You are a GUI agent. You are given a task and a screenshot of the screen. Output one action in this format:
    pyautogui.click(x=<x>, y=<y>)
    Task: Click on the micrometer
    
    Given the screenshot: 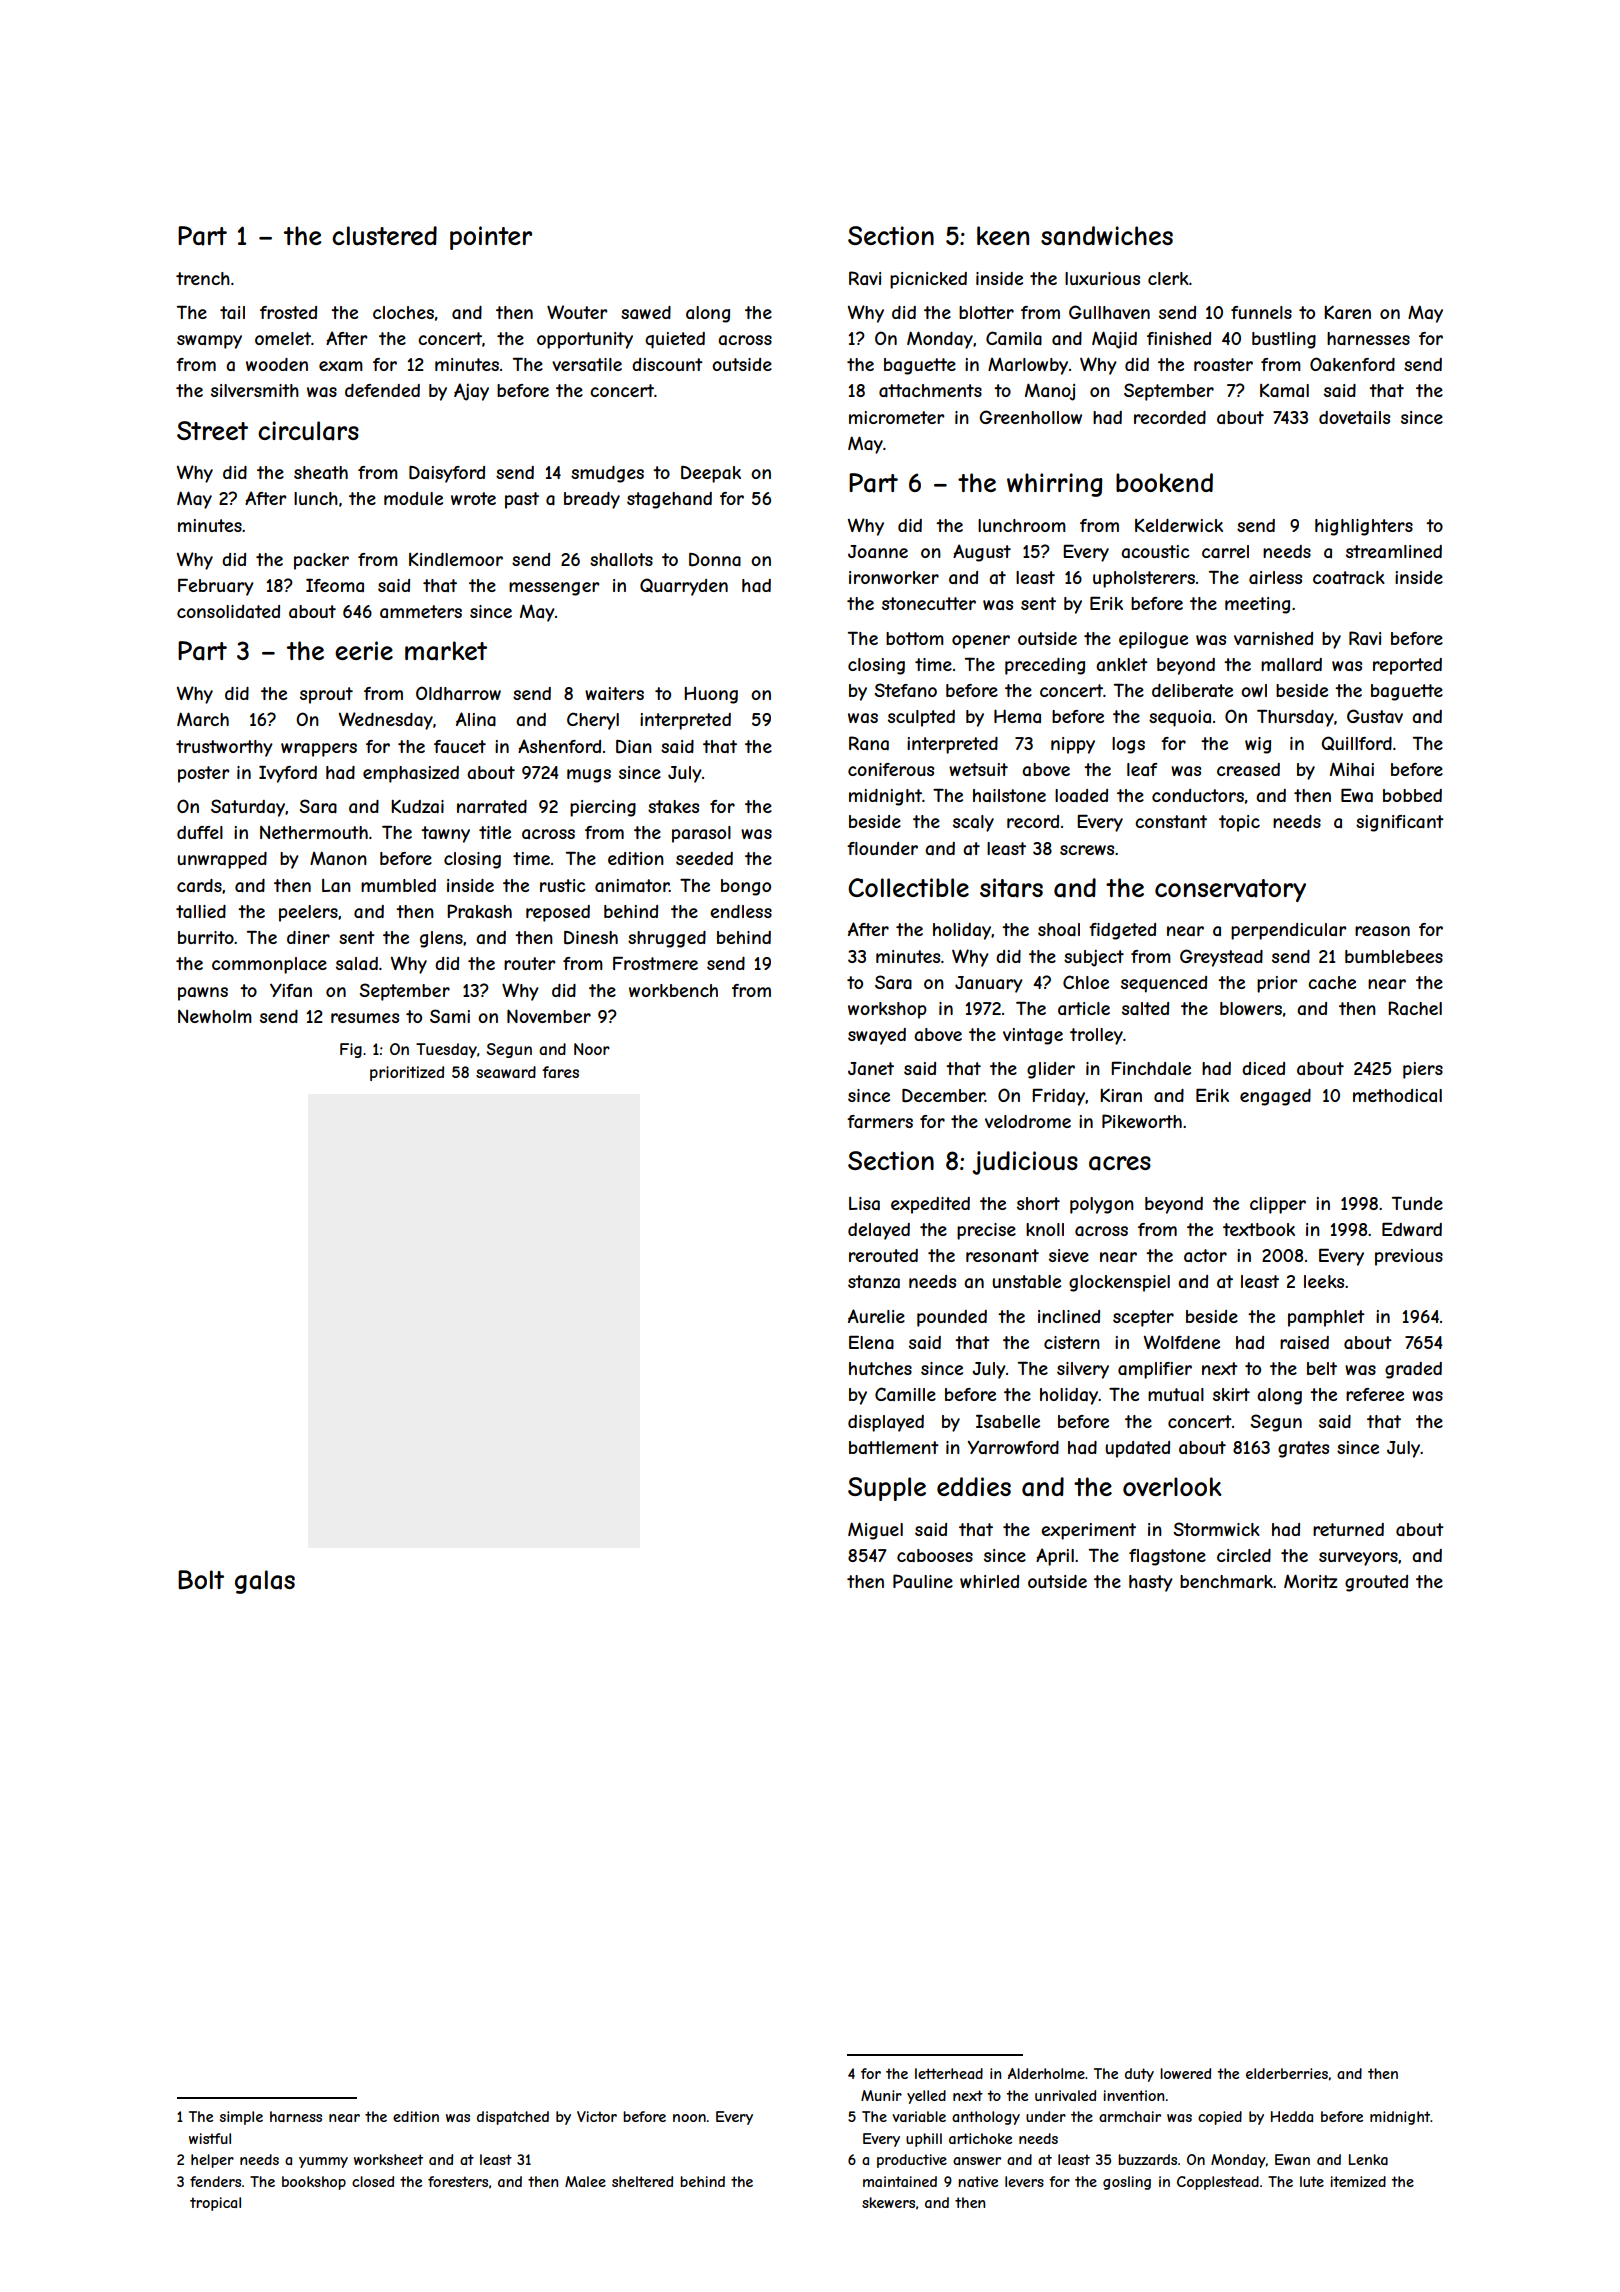 What is the action you would take?
    pyautogui.click(x=897, y=417)
